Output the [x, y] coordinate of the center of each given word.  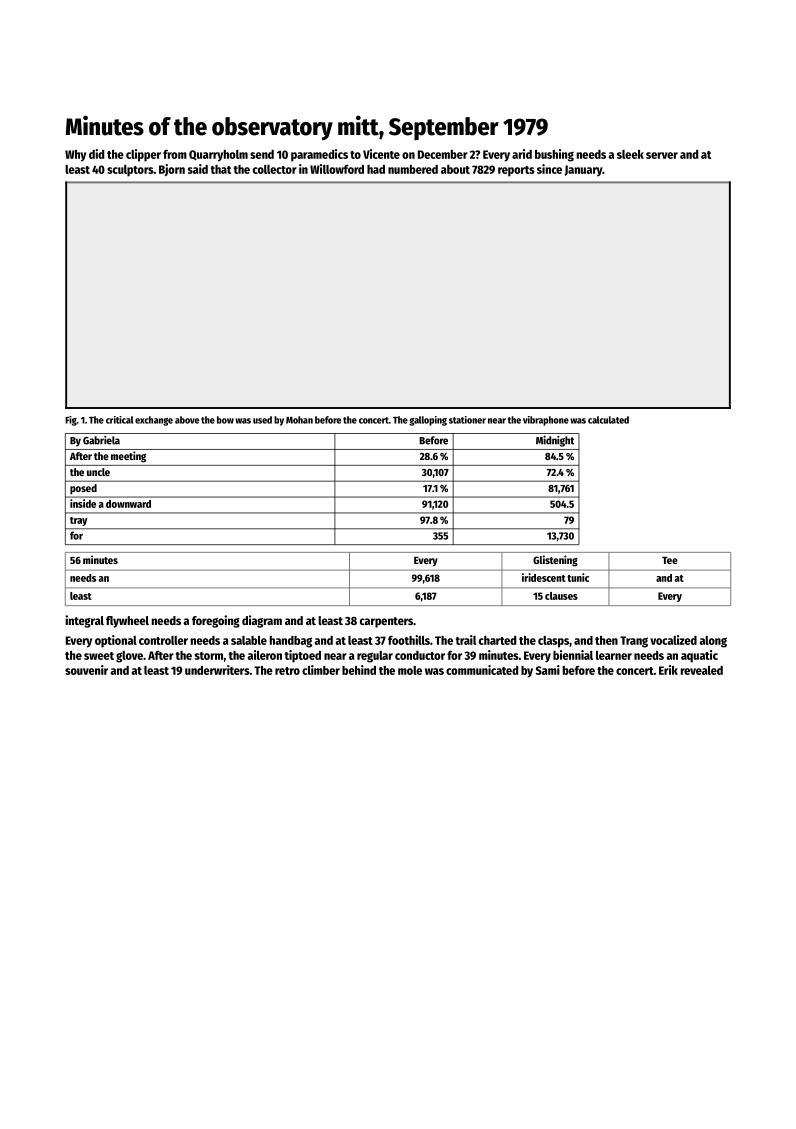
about [455, 169]
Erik [668, 670]
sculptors [130, 171]
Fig [71, 421]
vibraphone [546, 421]
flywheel [127, 622]
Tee [670, 560]
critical [119, 420]
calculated [608, 420]
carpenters [386, 622]
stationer [467, 420]
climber [321, 670]
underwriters [217, 670]
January [583, 171]
